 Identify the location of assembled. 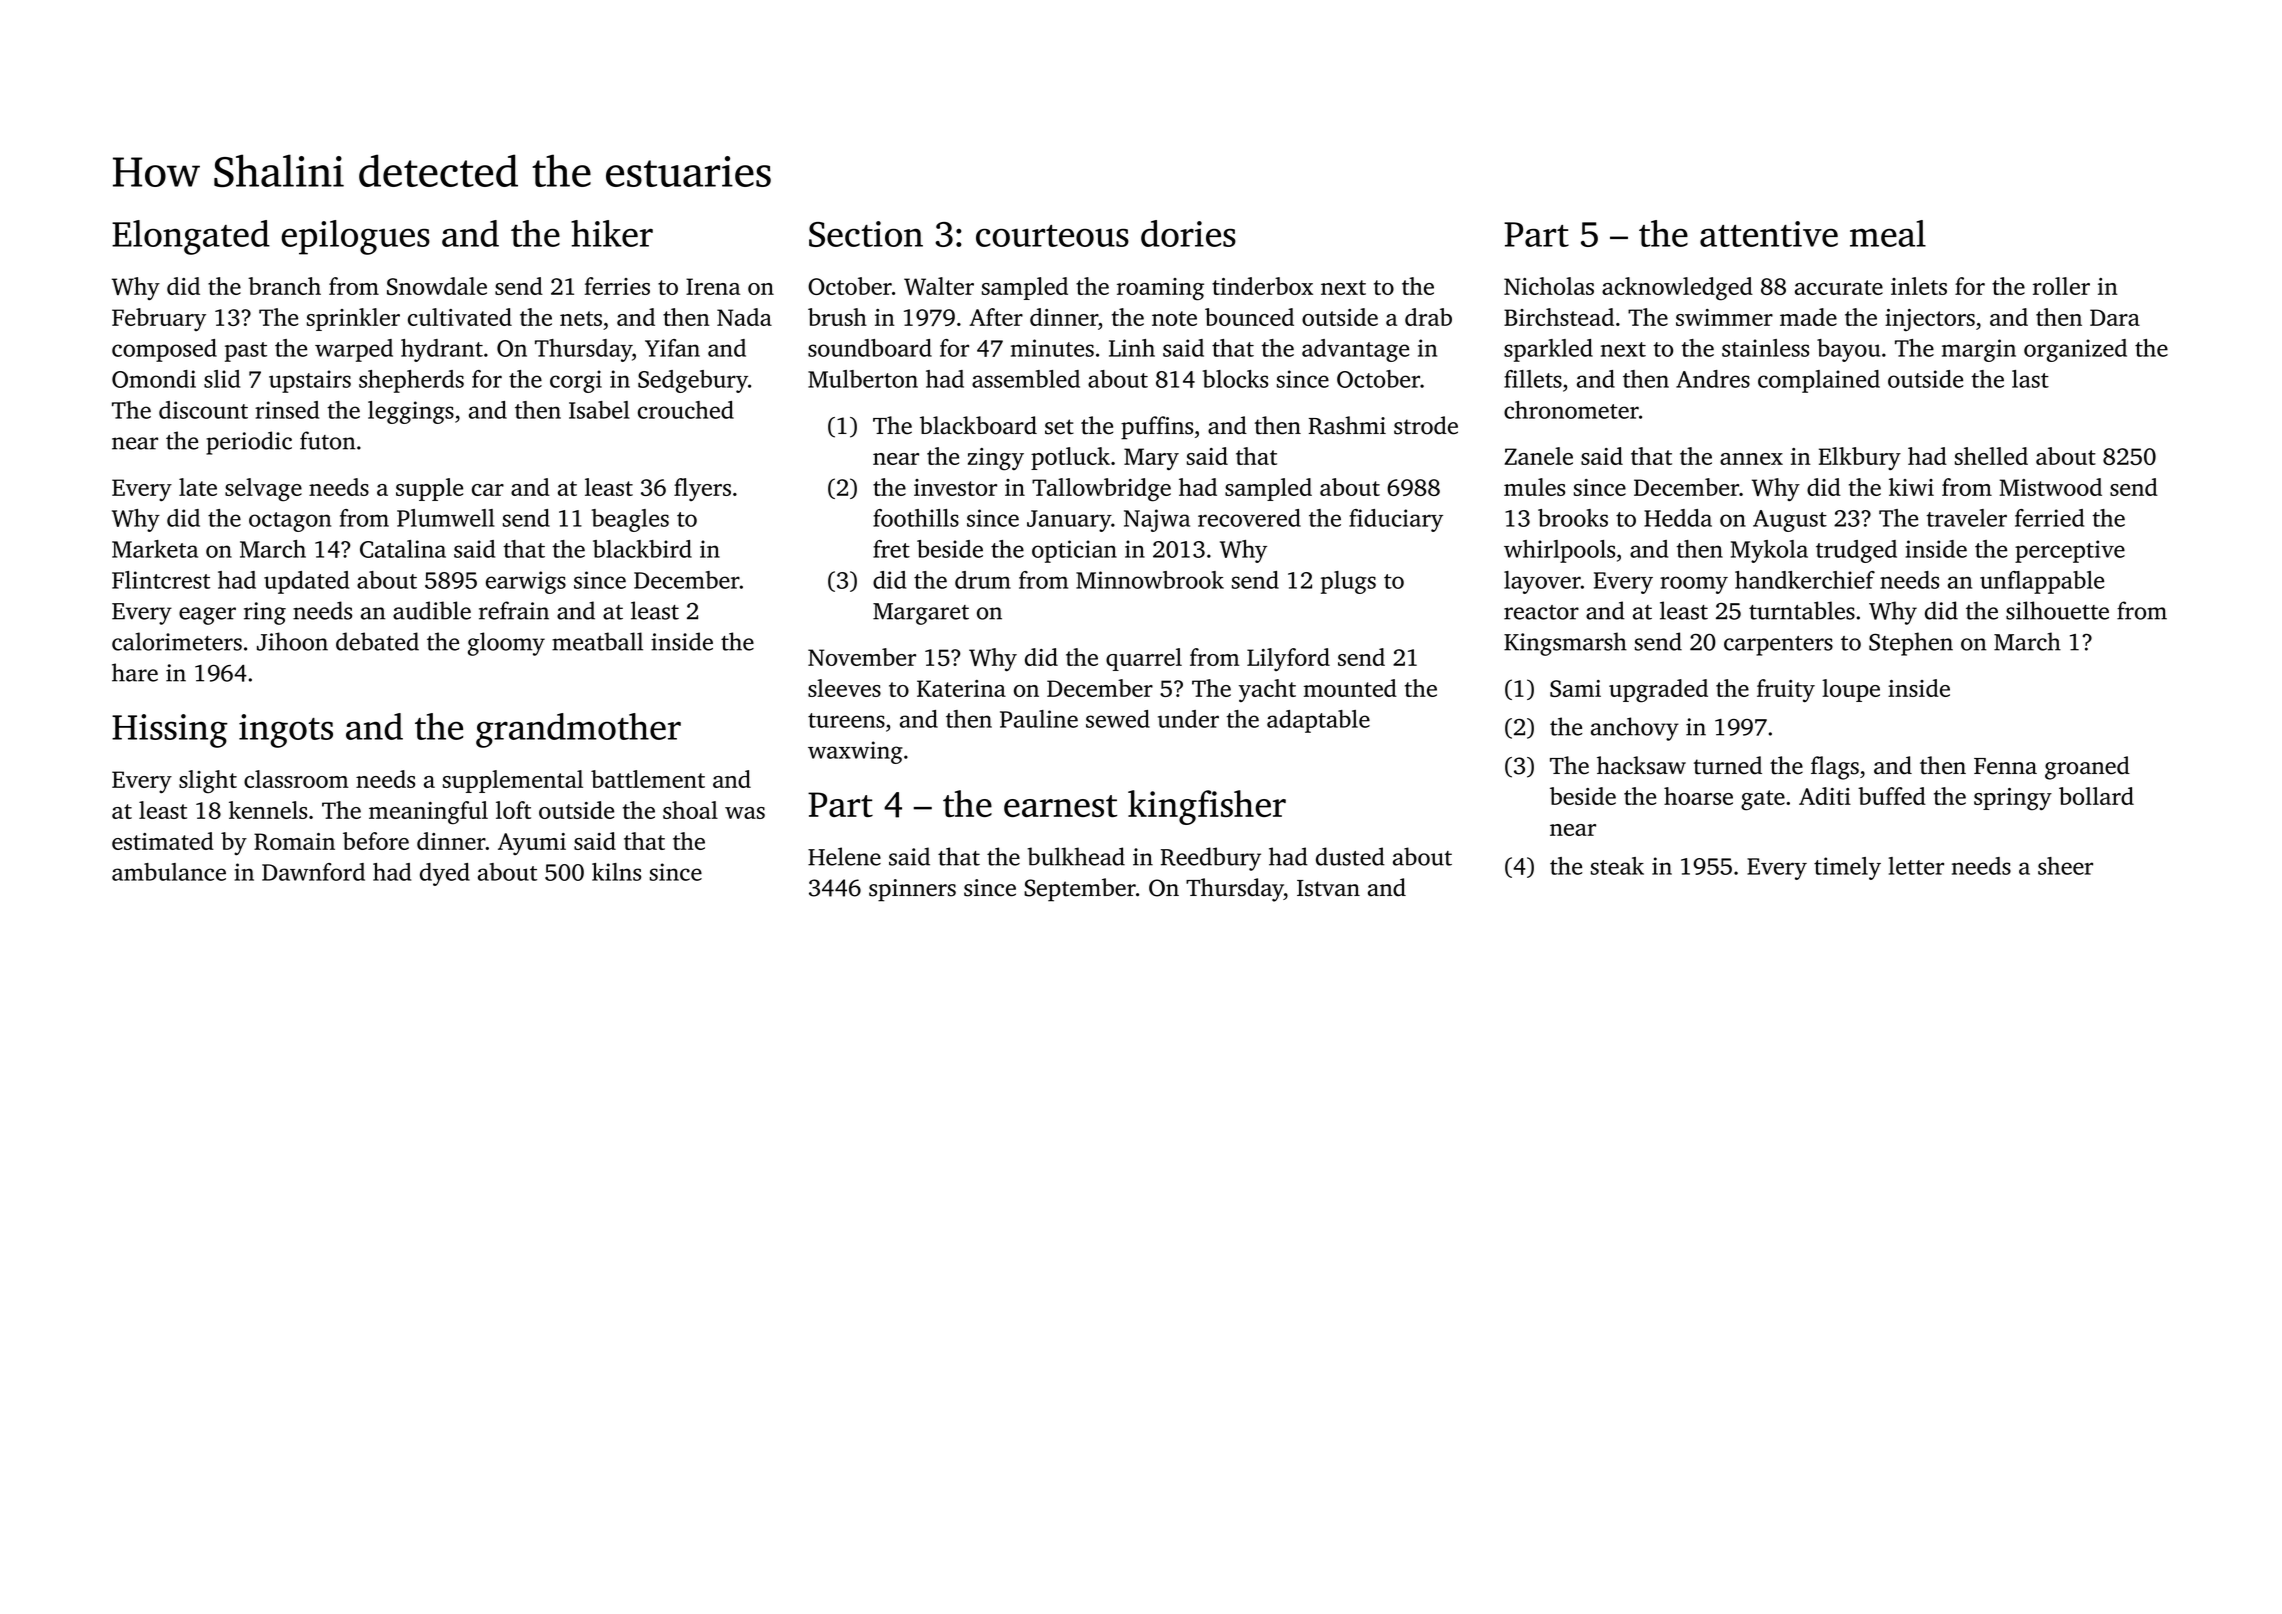
(1026, 379).
